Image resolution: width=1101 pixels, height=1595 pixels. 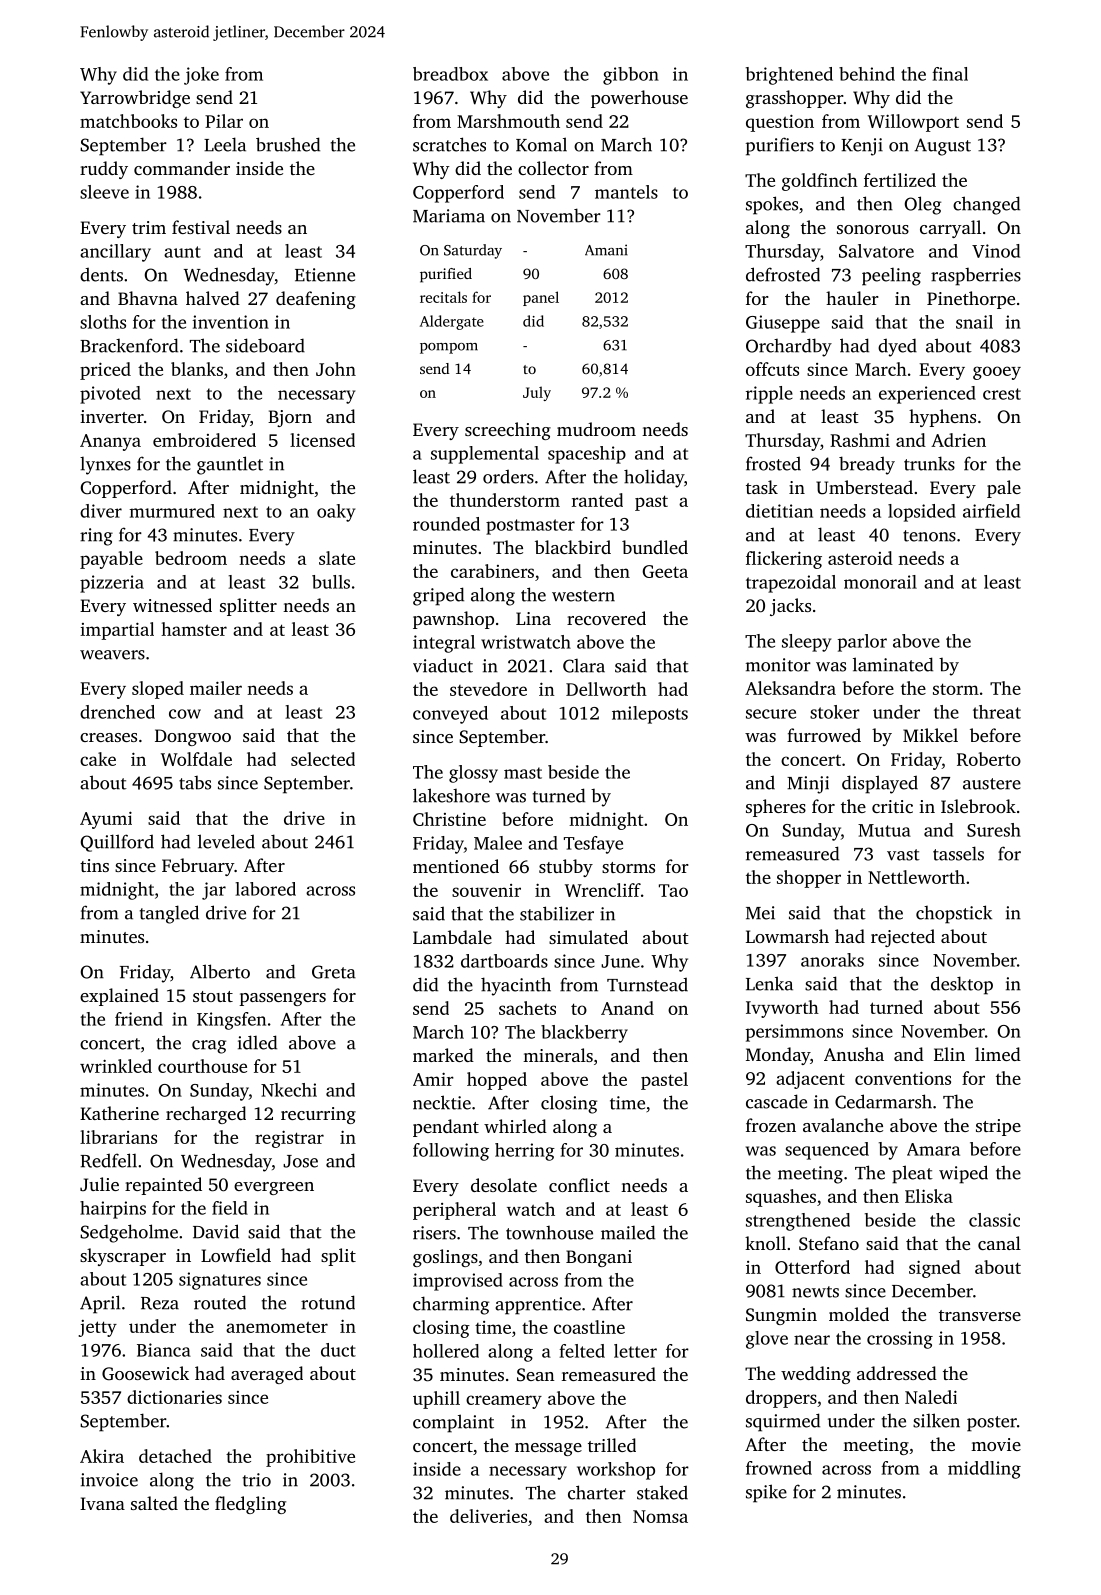 What do you see at coordinates (508, 121) in the screenshot?
I see `Marshmouth` at bounding box center [508, 121].
